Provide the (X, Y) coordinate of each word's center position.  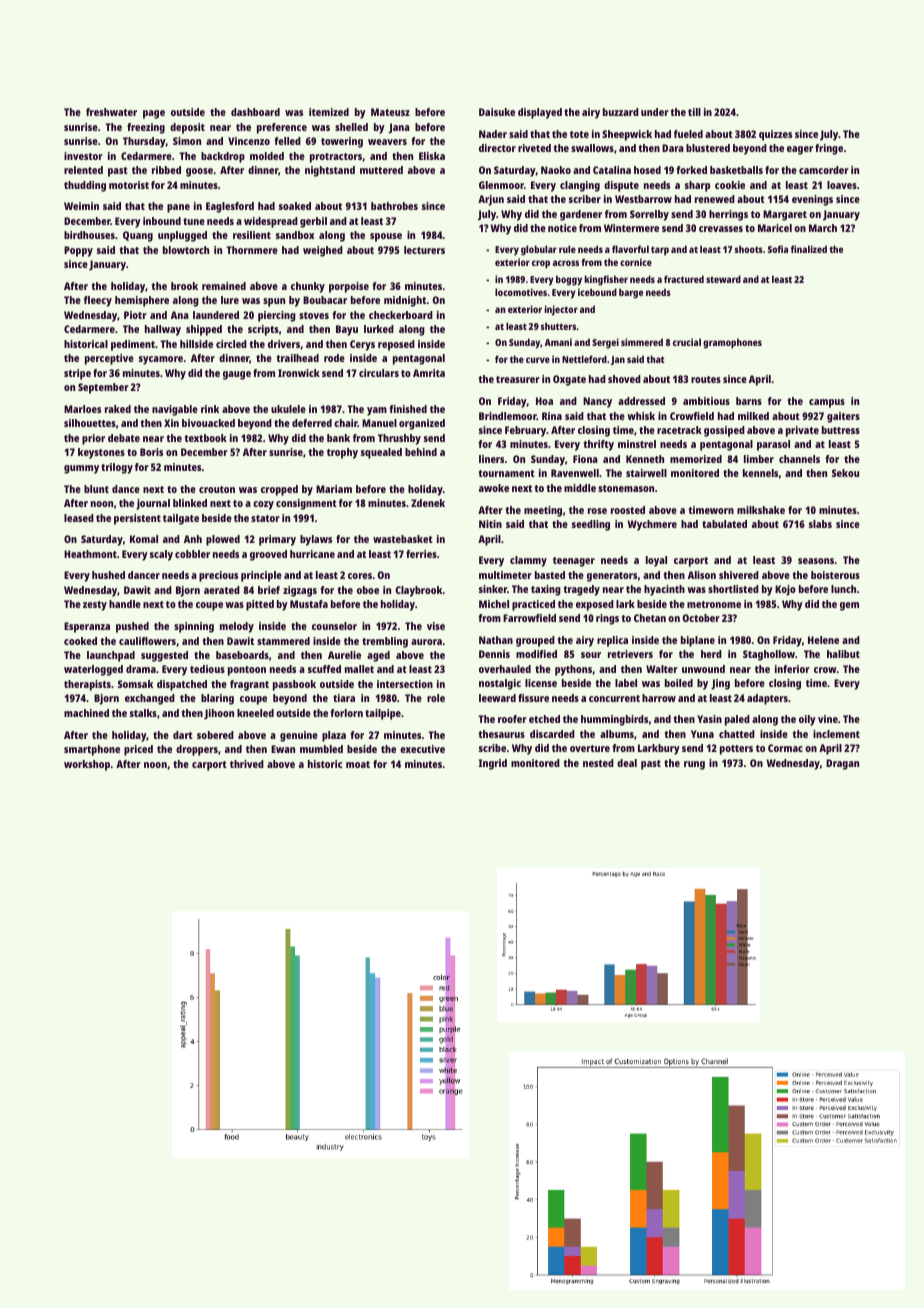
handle (125, 604)
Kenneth (645, 459)
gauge (237, 375)
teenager (574, 562)
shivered (739, 575)
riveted (534, 148)
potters (736, 750)
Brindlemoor (508, 416)
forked (692, 170)
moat (358, 764)
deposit (187, 128)
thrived (247, 764)
